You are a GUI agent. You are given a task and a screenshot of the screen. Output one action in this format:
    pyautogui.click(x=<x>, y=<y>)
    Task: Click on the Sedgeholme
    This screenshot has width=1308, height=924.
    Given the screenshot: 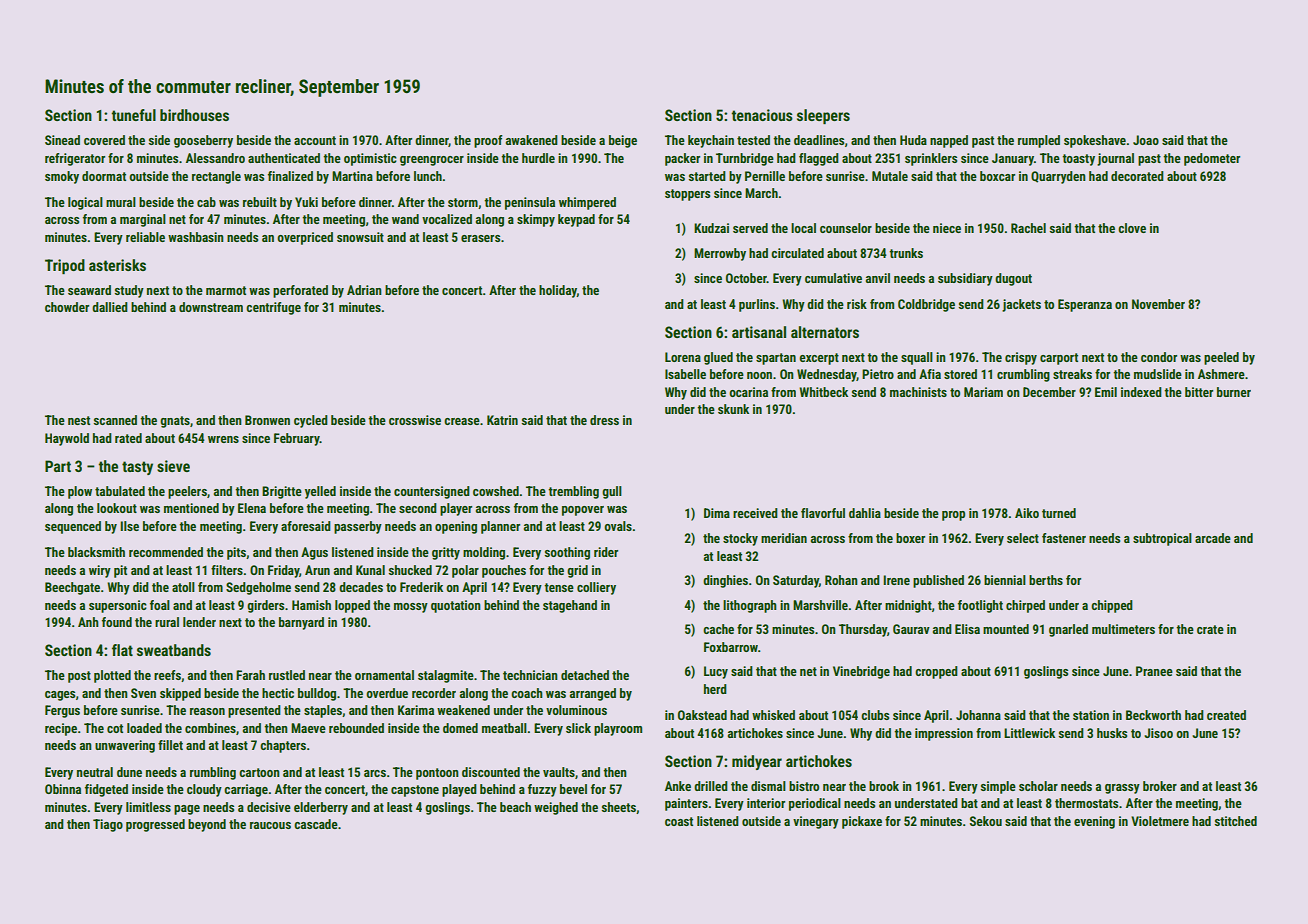 What is the action you would take?
    pyautogui.click(x=258, y=588)
